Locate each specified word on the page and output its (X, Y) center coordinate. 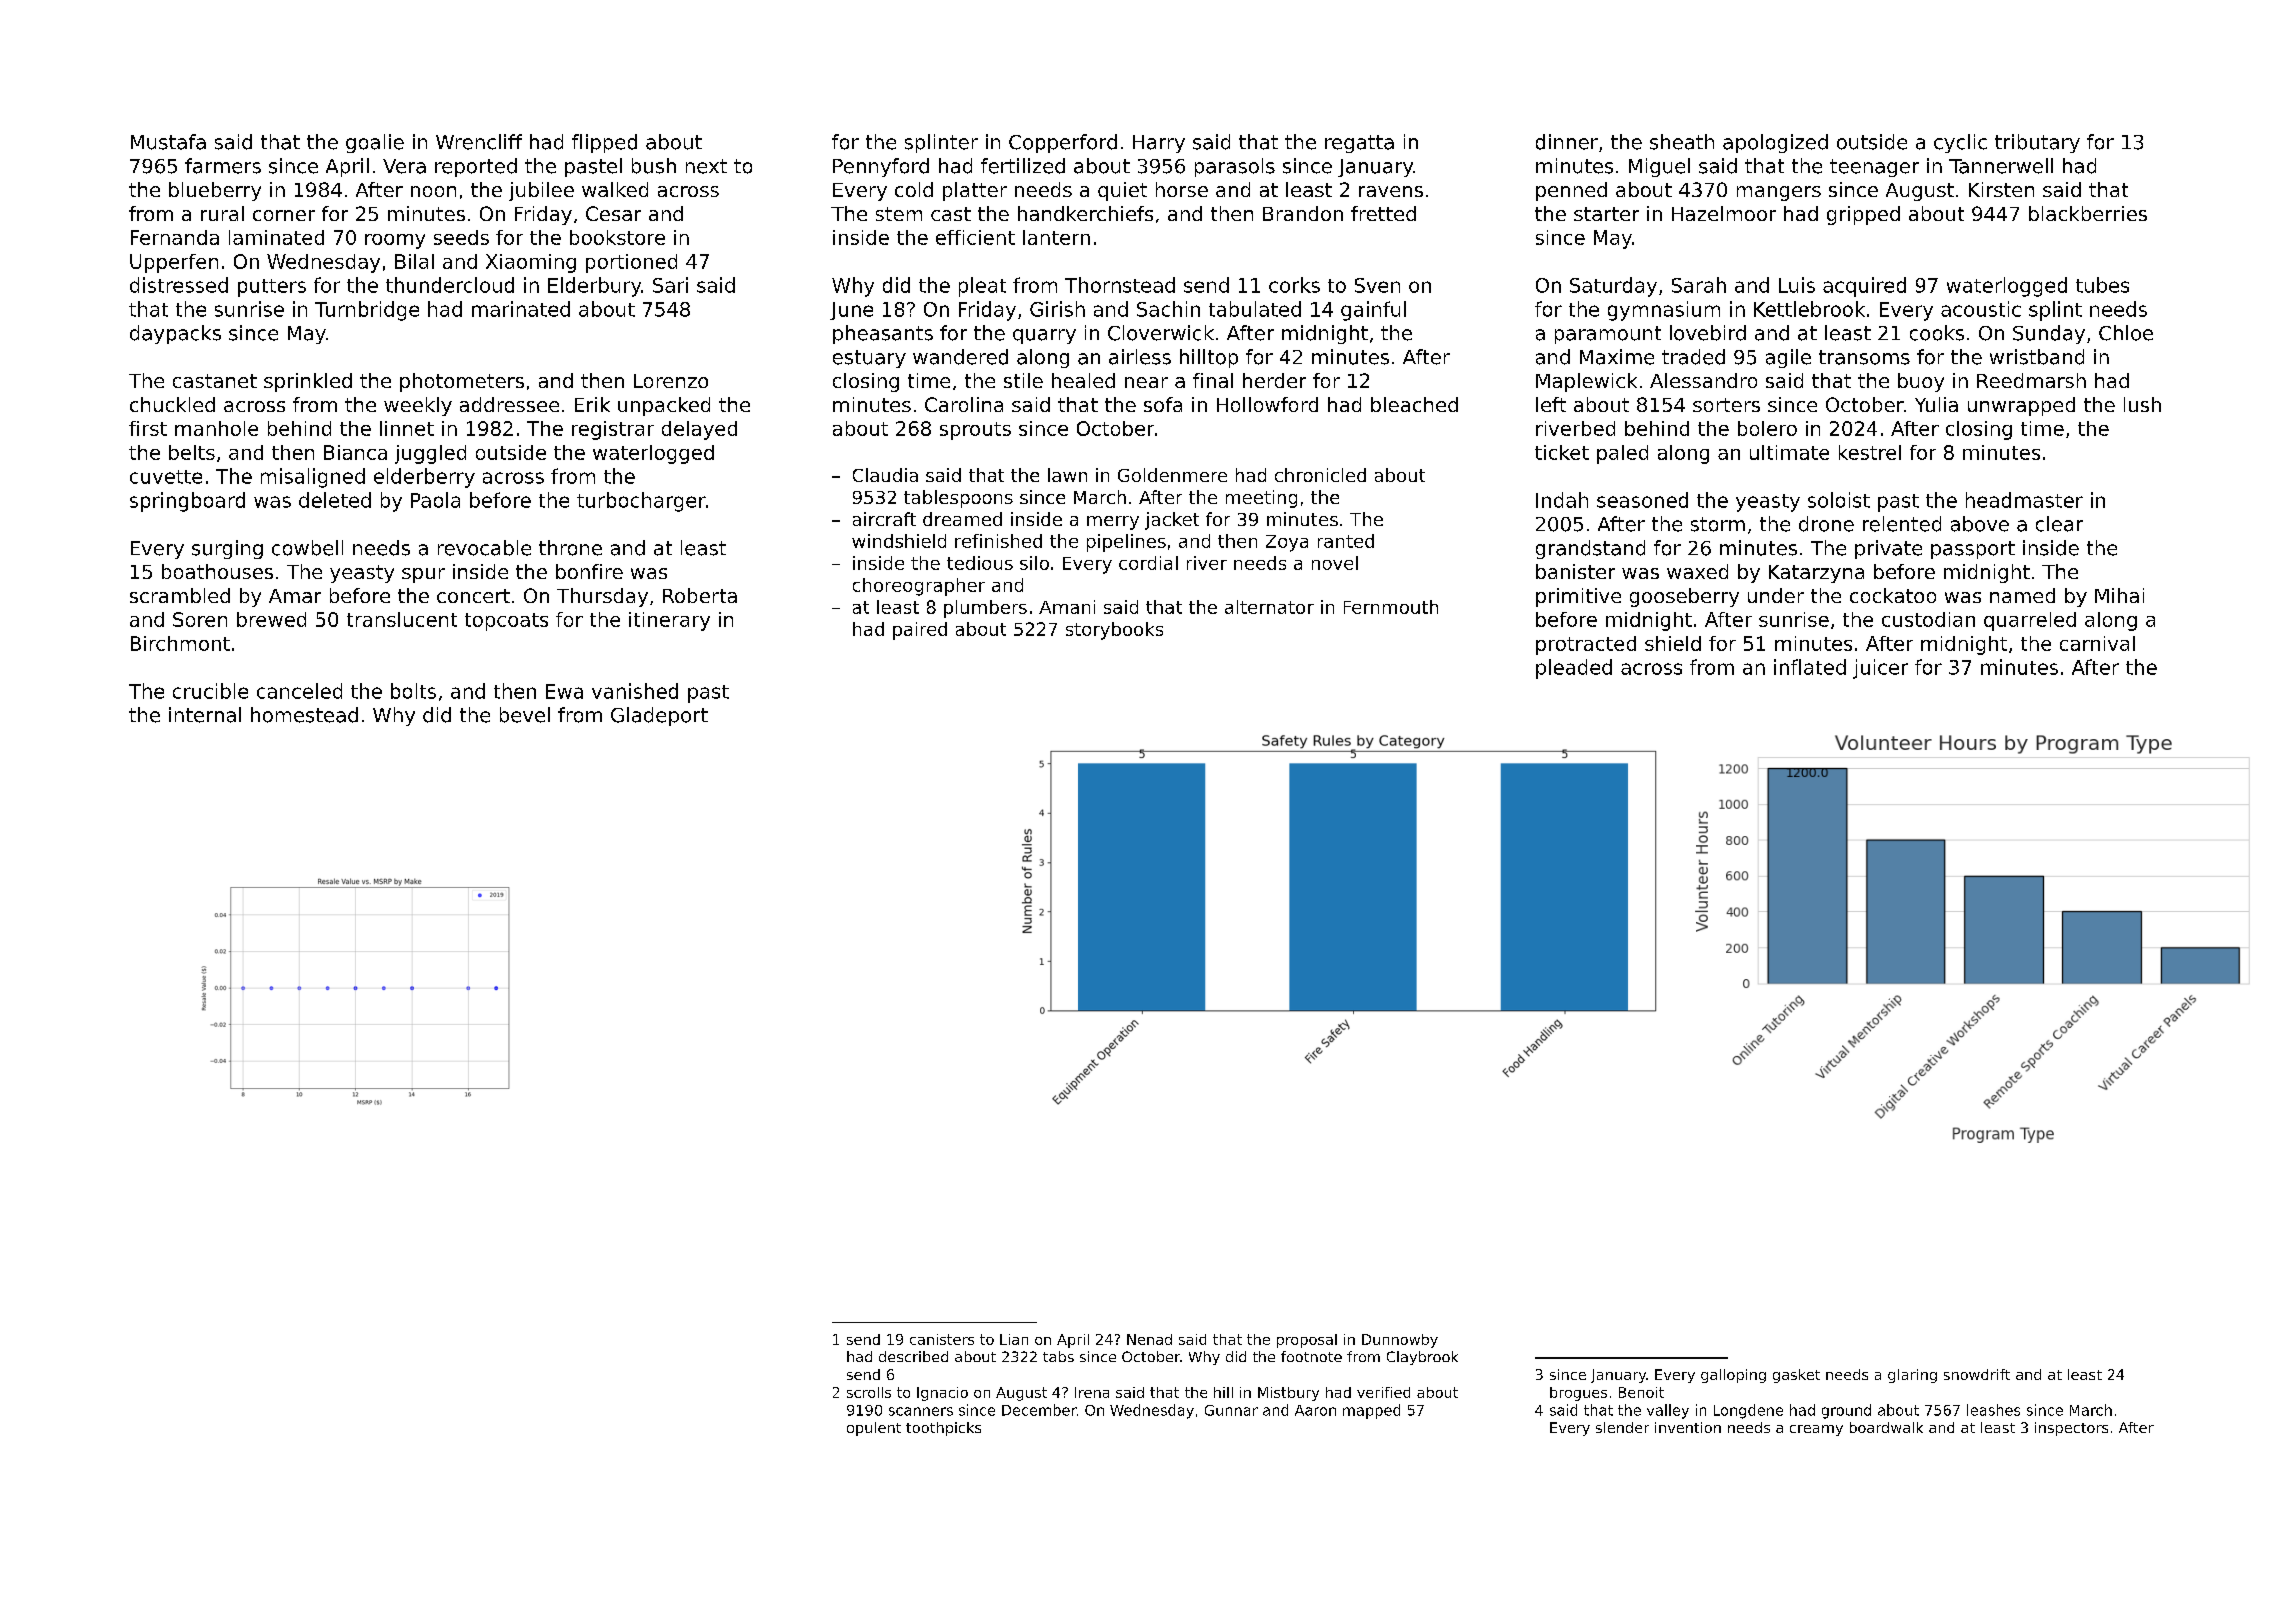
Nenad (1149, 1339)
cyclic (1960, 143)
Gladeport (659, 716)
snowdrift (1977, 1374)
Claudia (885, 475)
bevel (525, 715)
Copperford (1063, 143)
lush (2142, 404)
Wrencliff (479, 142)
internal (205, 715)
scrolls (869, 1392)
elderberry (424, 478)
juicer (1880, 669)
